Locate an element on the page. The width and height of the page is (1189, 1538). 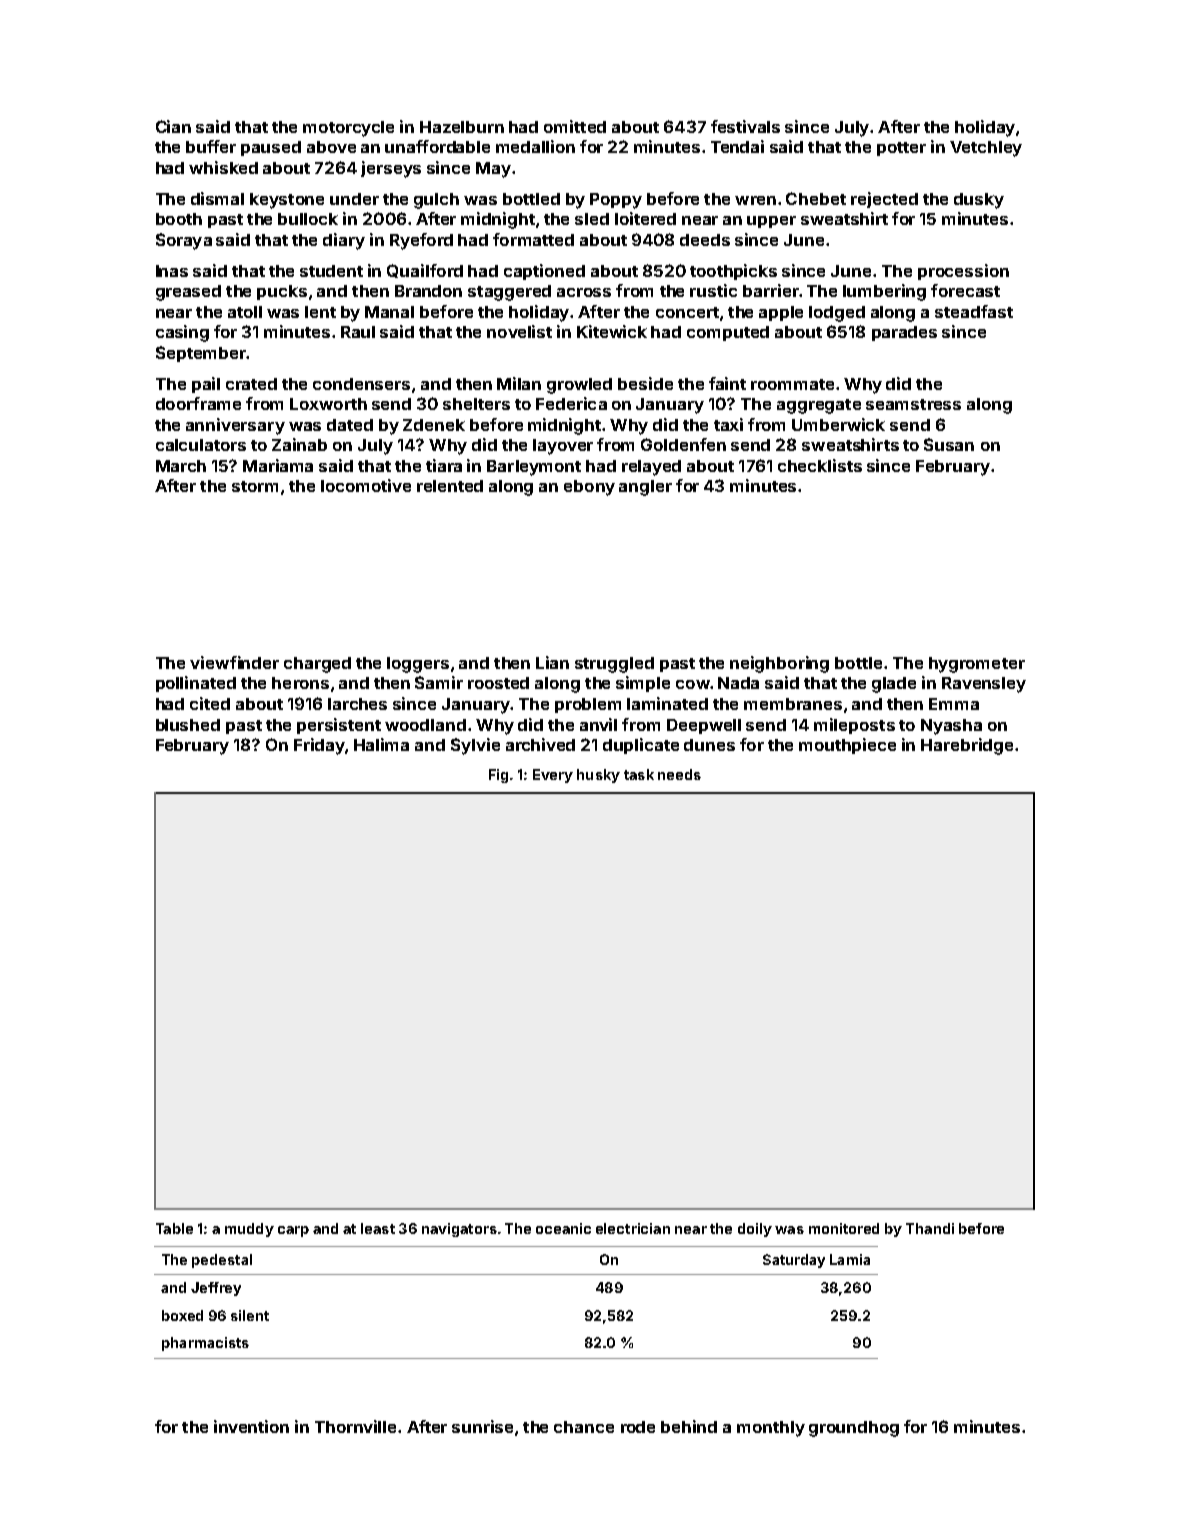
locomotive is located at coordinates (366, 485).
